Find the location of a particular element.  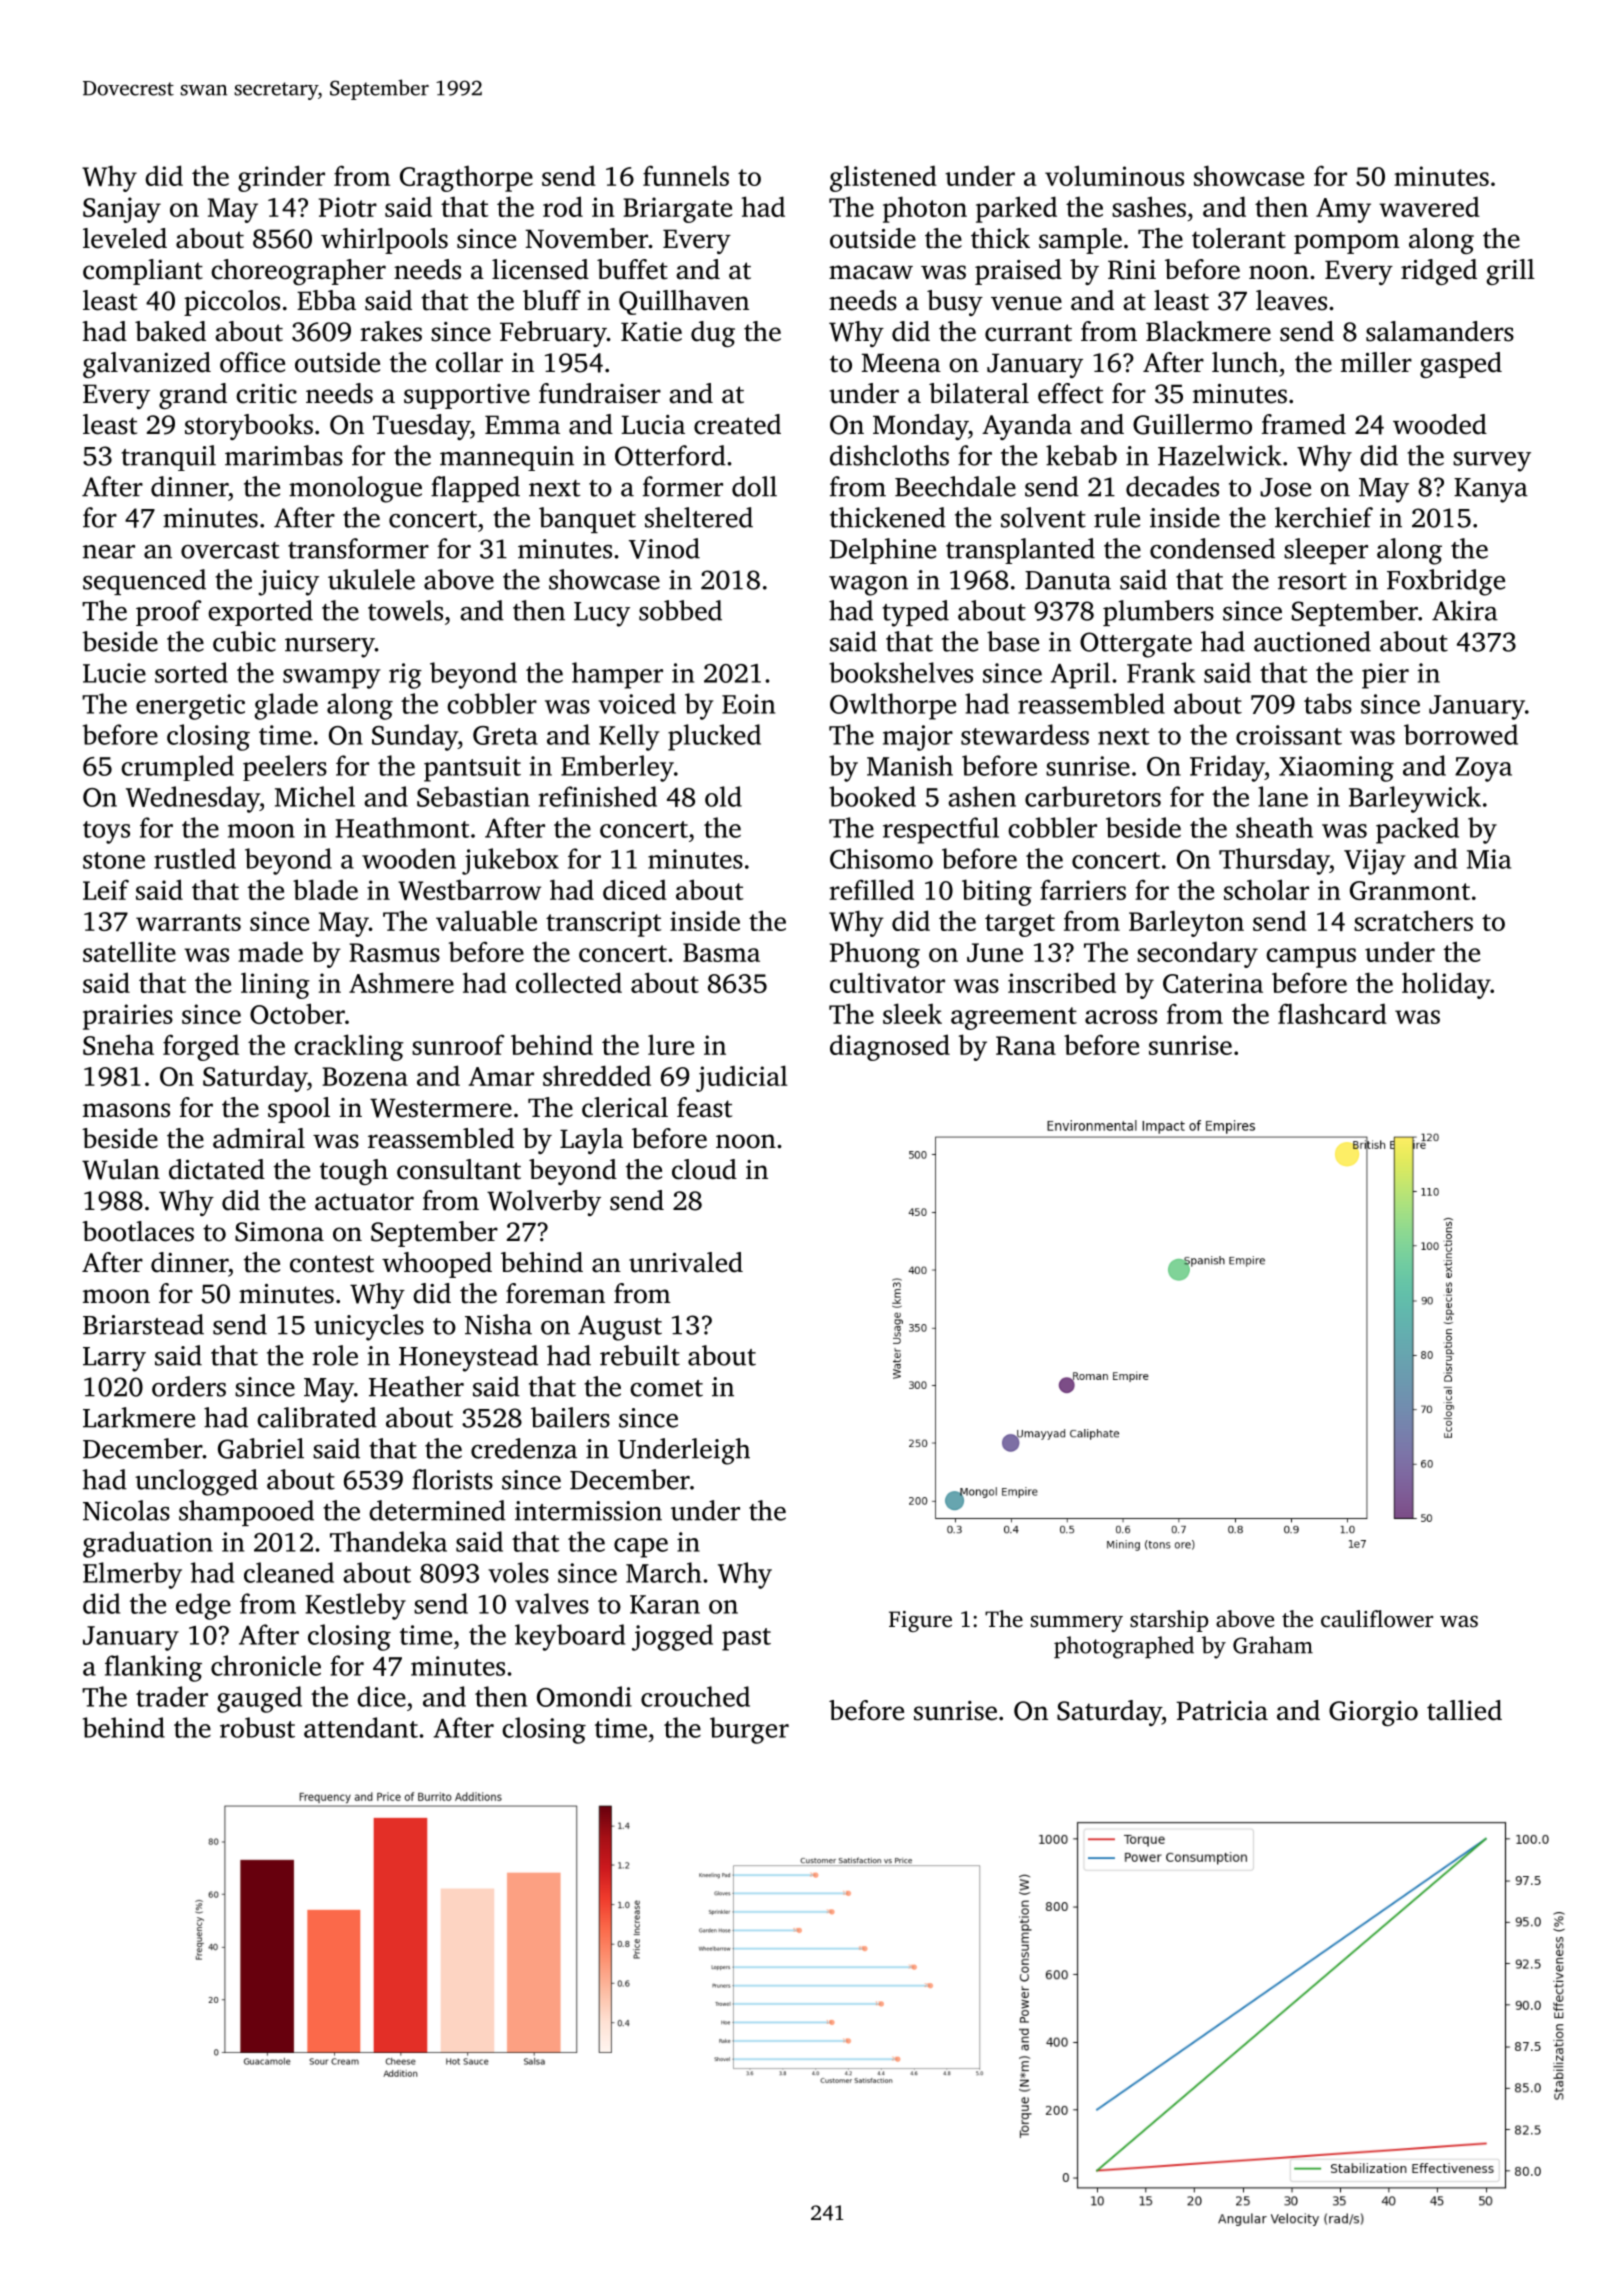

Rana is located at coordinates (1026, 1045).
